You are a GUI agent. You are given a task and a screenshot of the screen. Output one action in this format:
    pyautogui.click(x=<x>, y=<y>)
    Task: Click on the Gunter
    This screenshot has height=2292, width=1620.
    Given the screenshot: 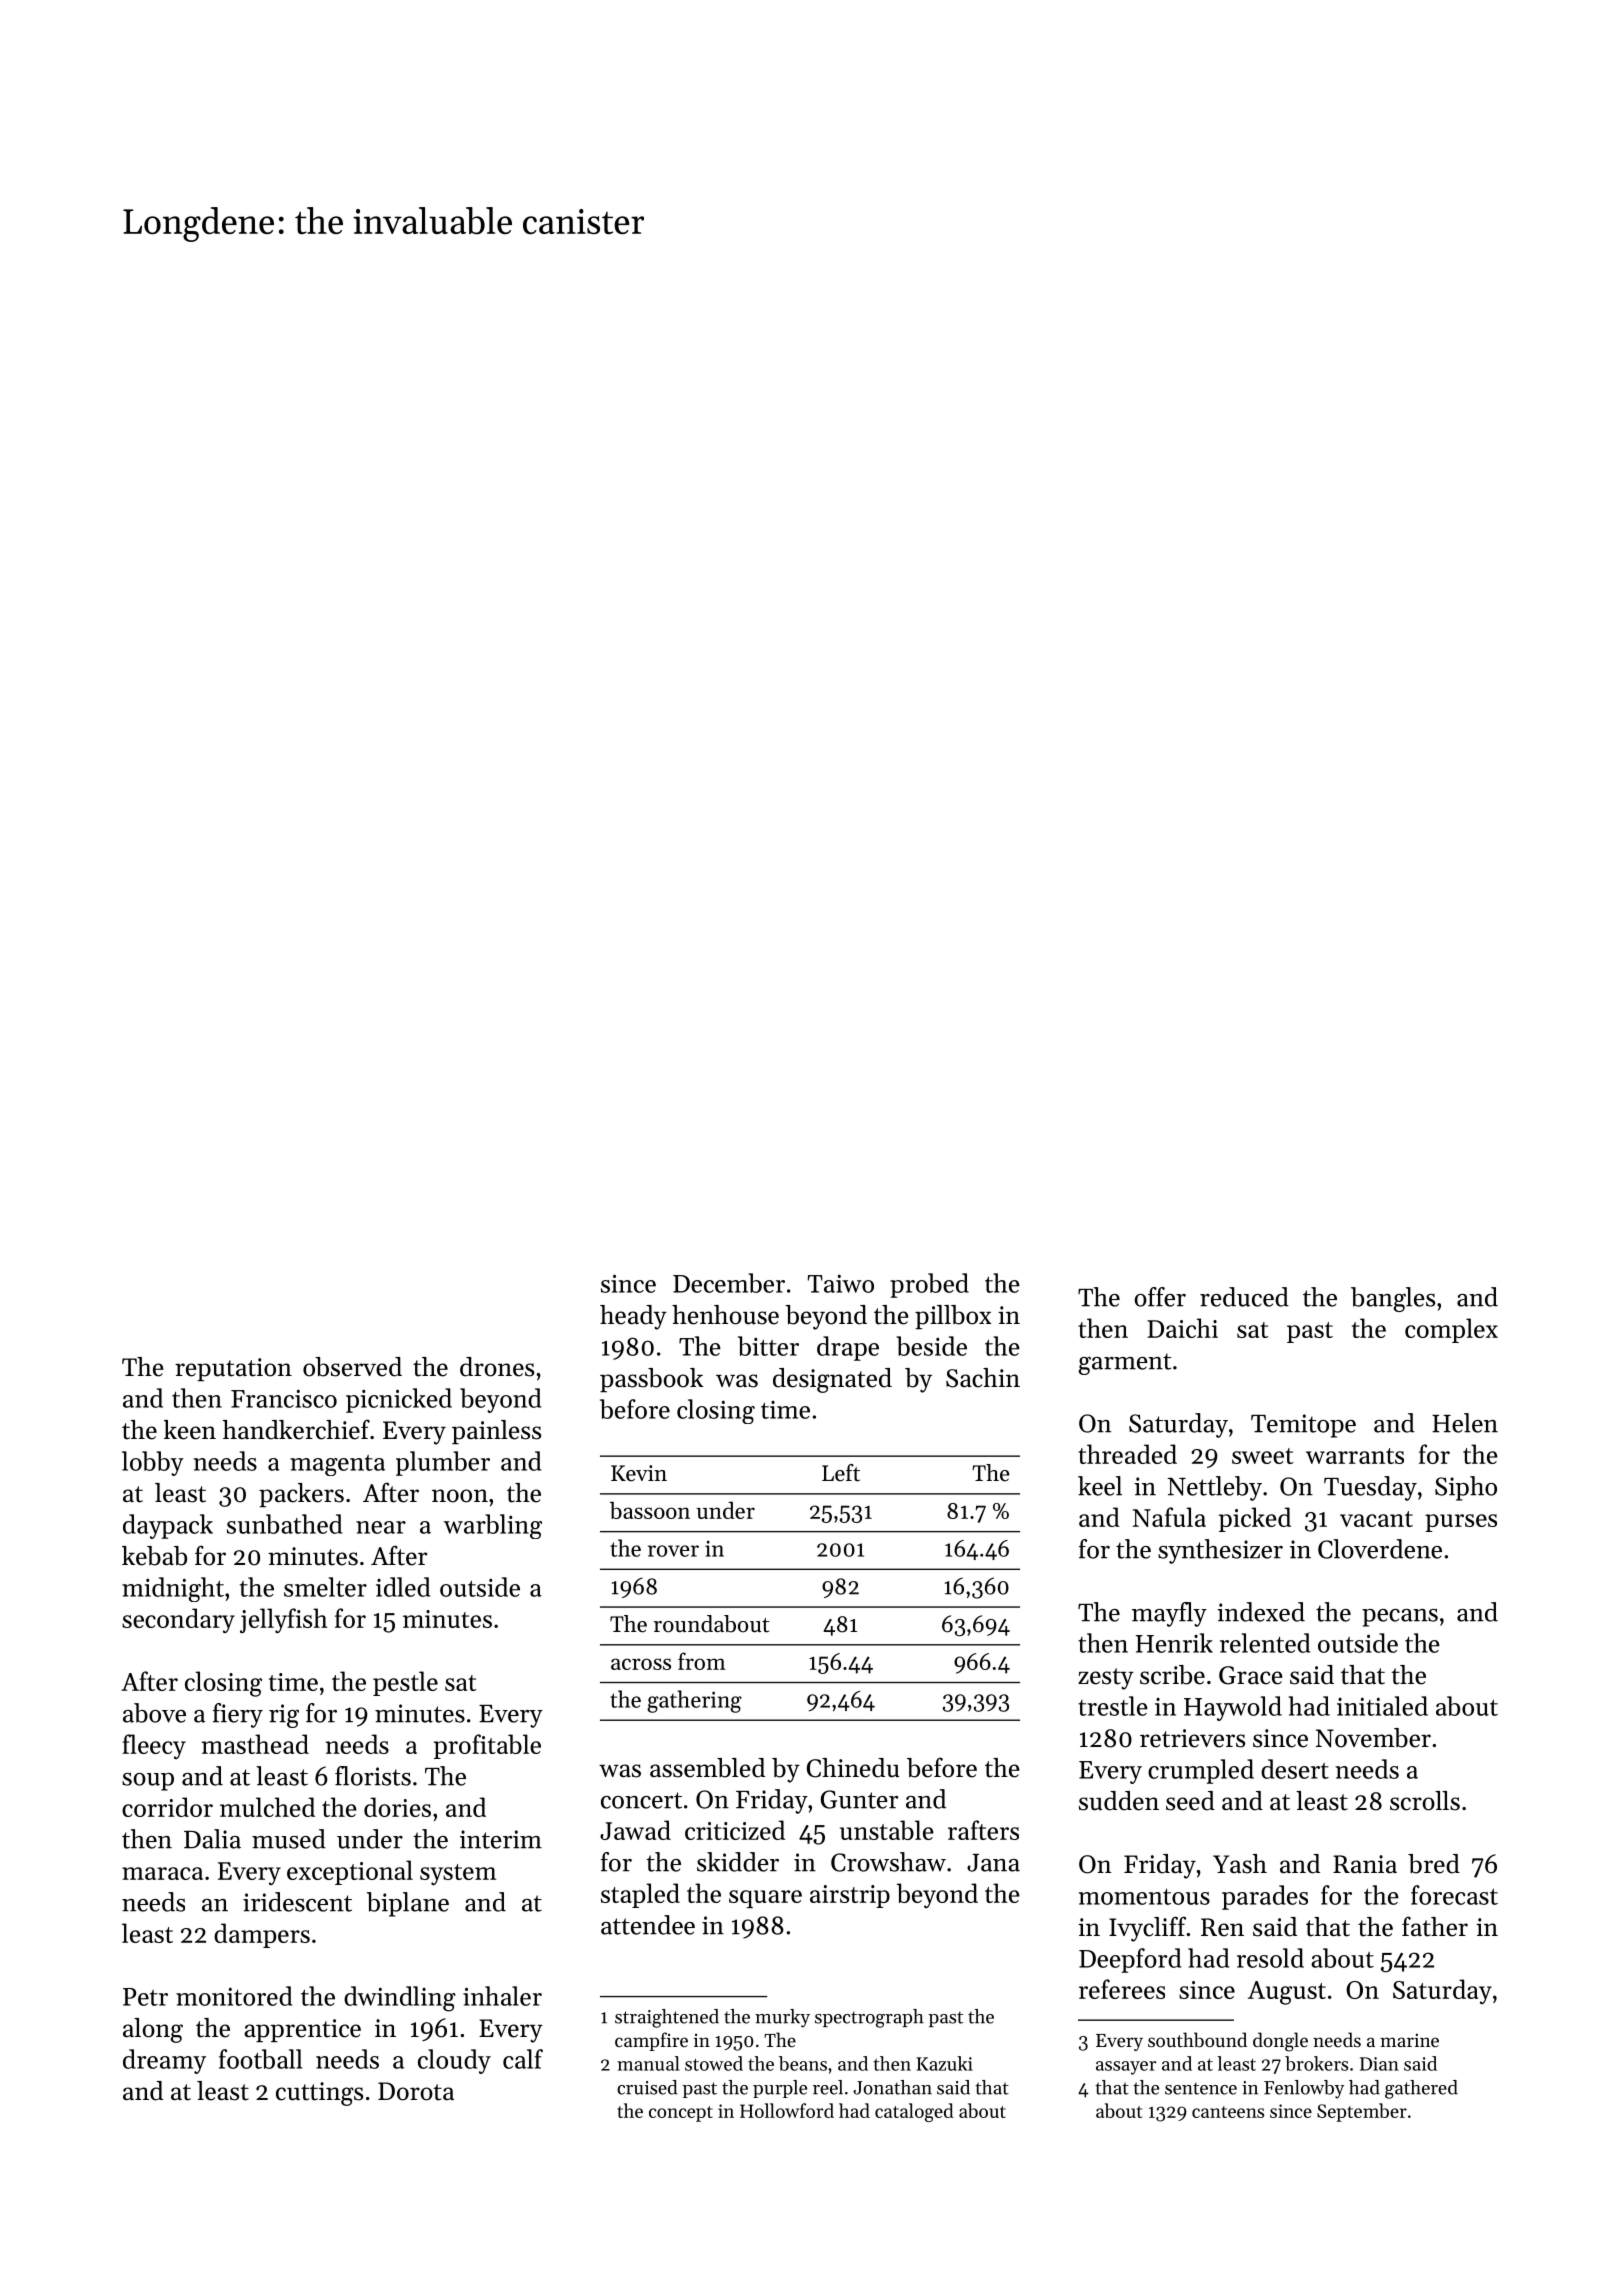 What is the action you would take?
    pyautogui.click(x=859, y=1799)
